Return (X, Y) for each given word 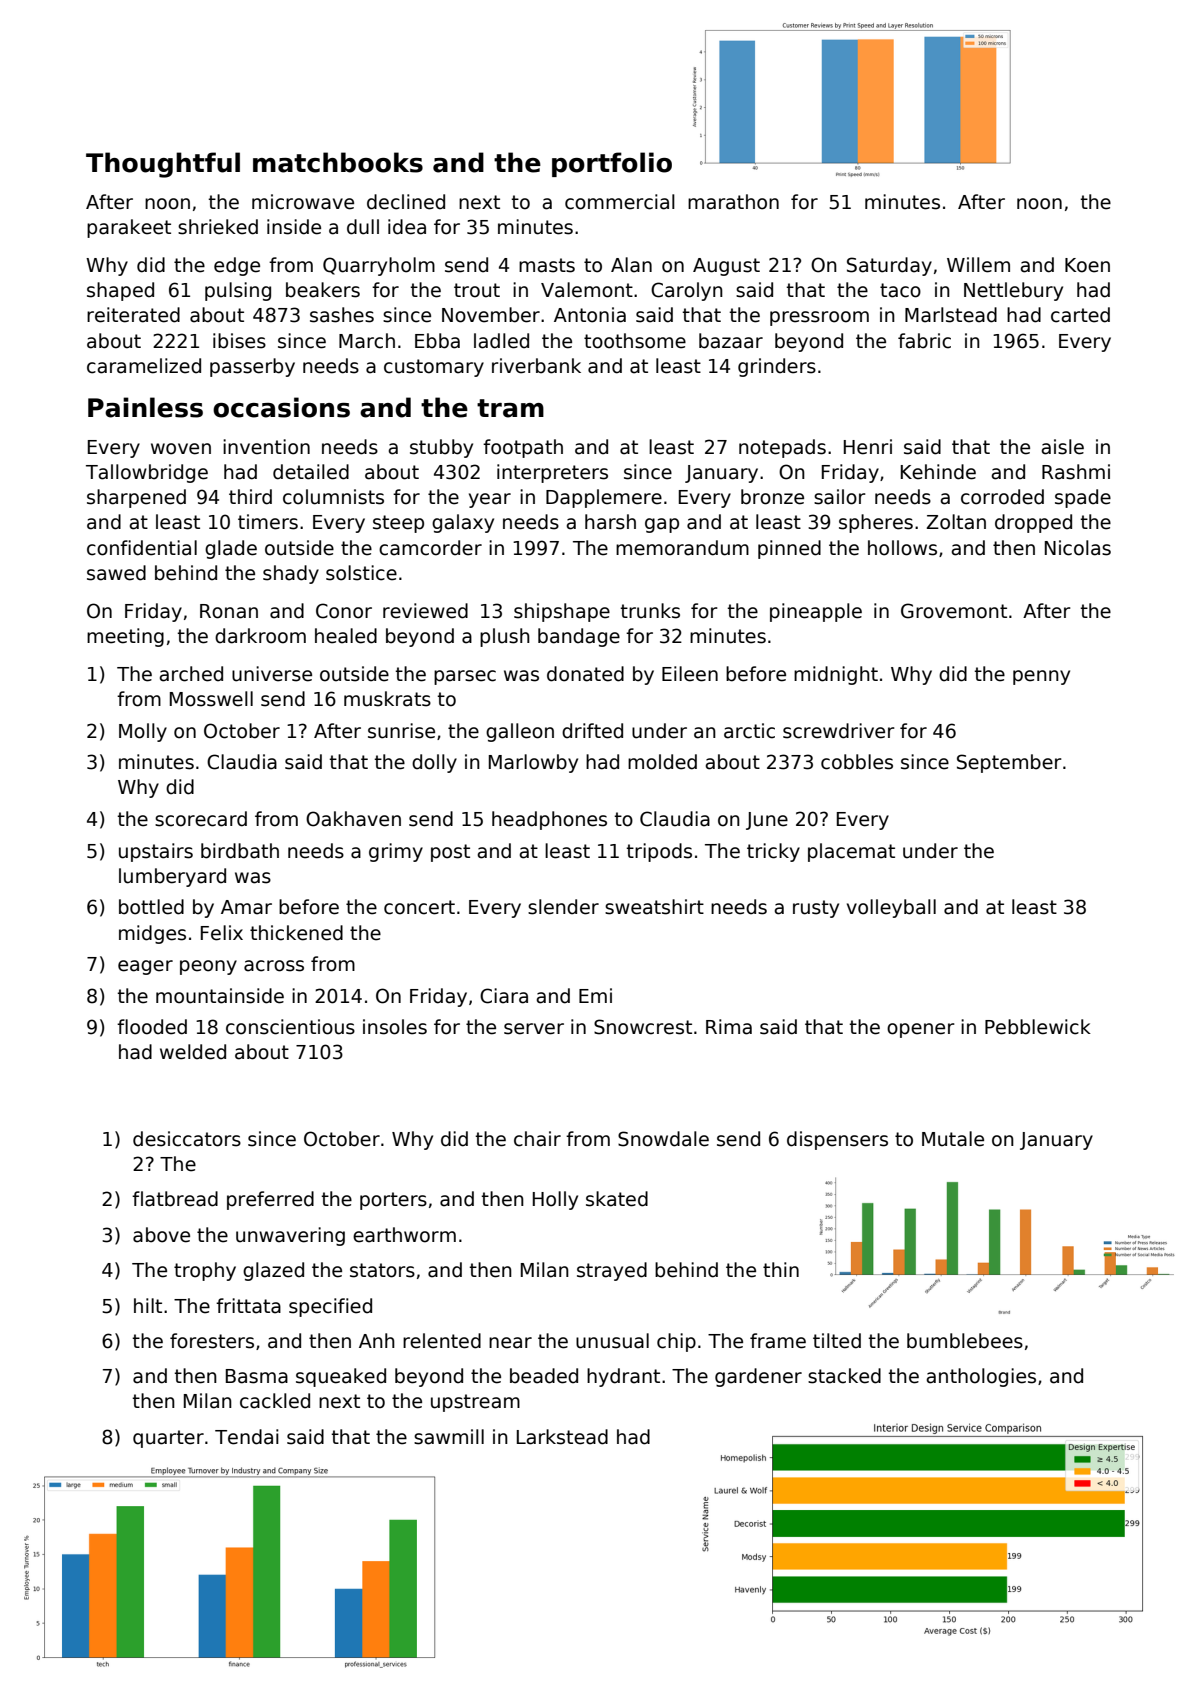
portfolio (612, 164)
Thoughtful (163, 165)
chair (537, 1139)
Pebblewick (1038, 1027)
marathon (733, 202)
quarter (168, 1439)
